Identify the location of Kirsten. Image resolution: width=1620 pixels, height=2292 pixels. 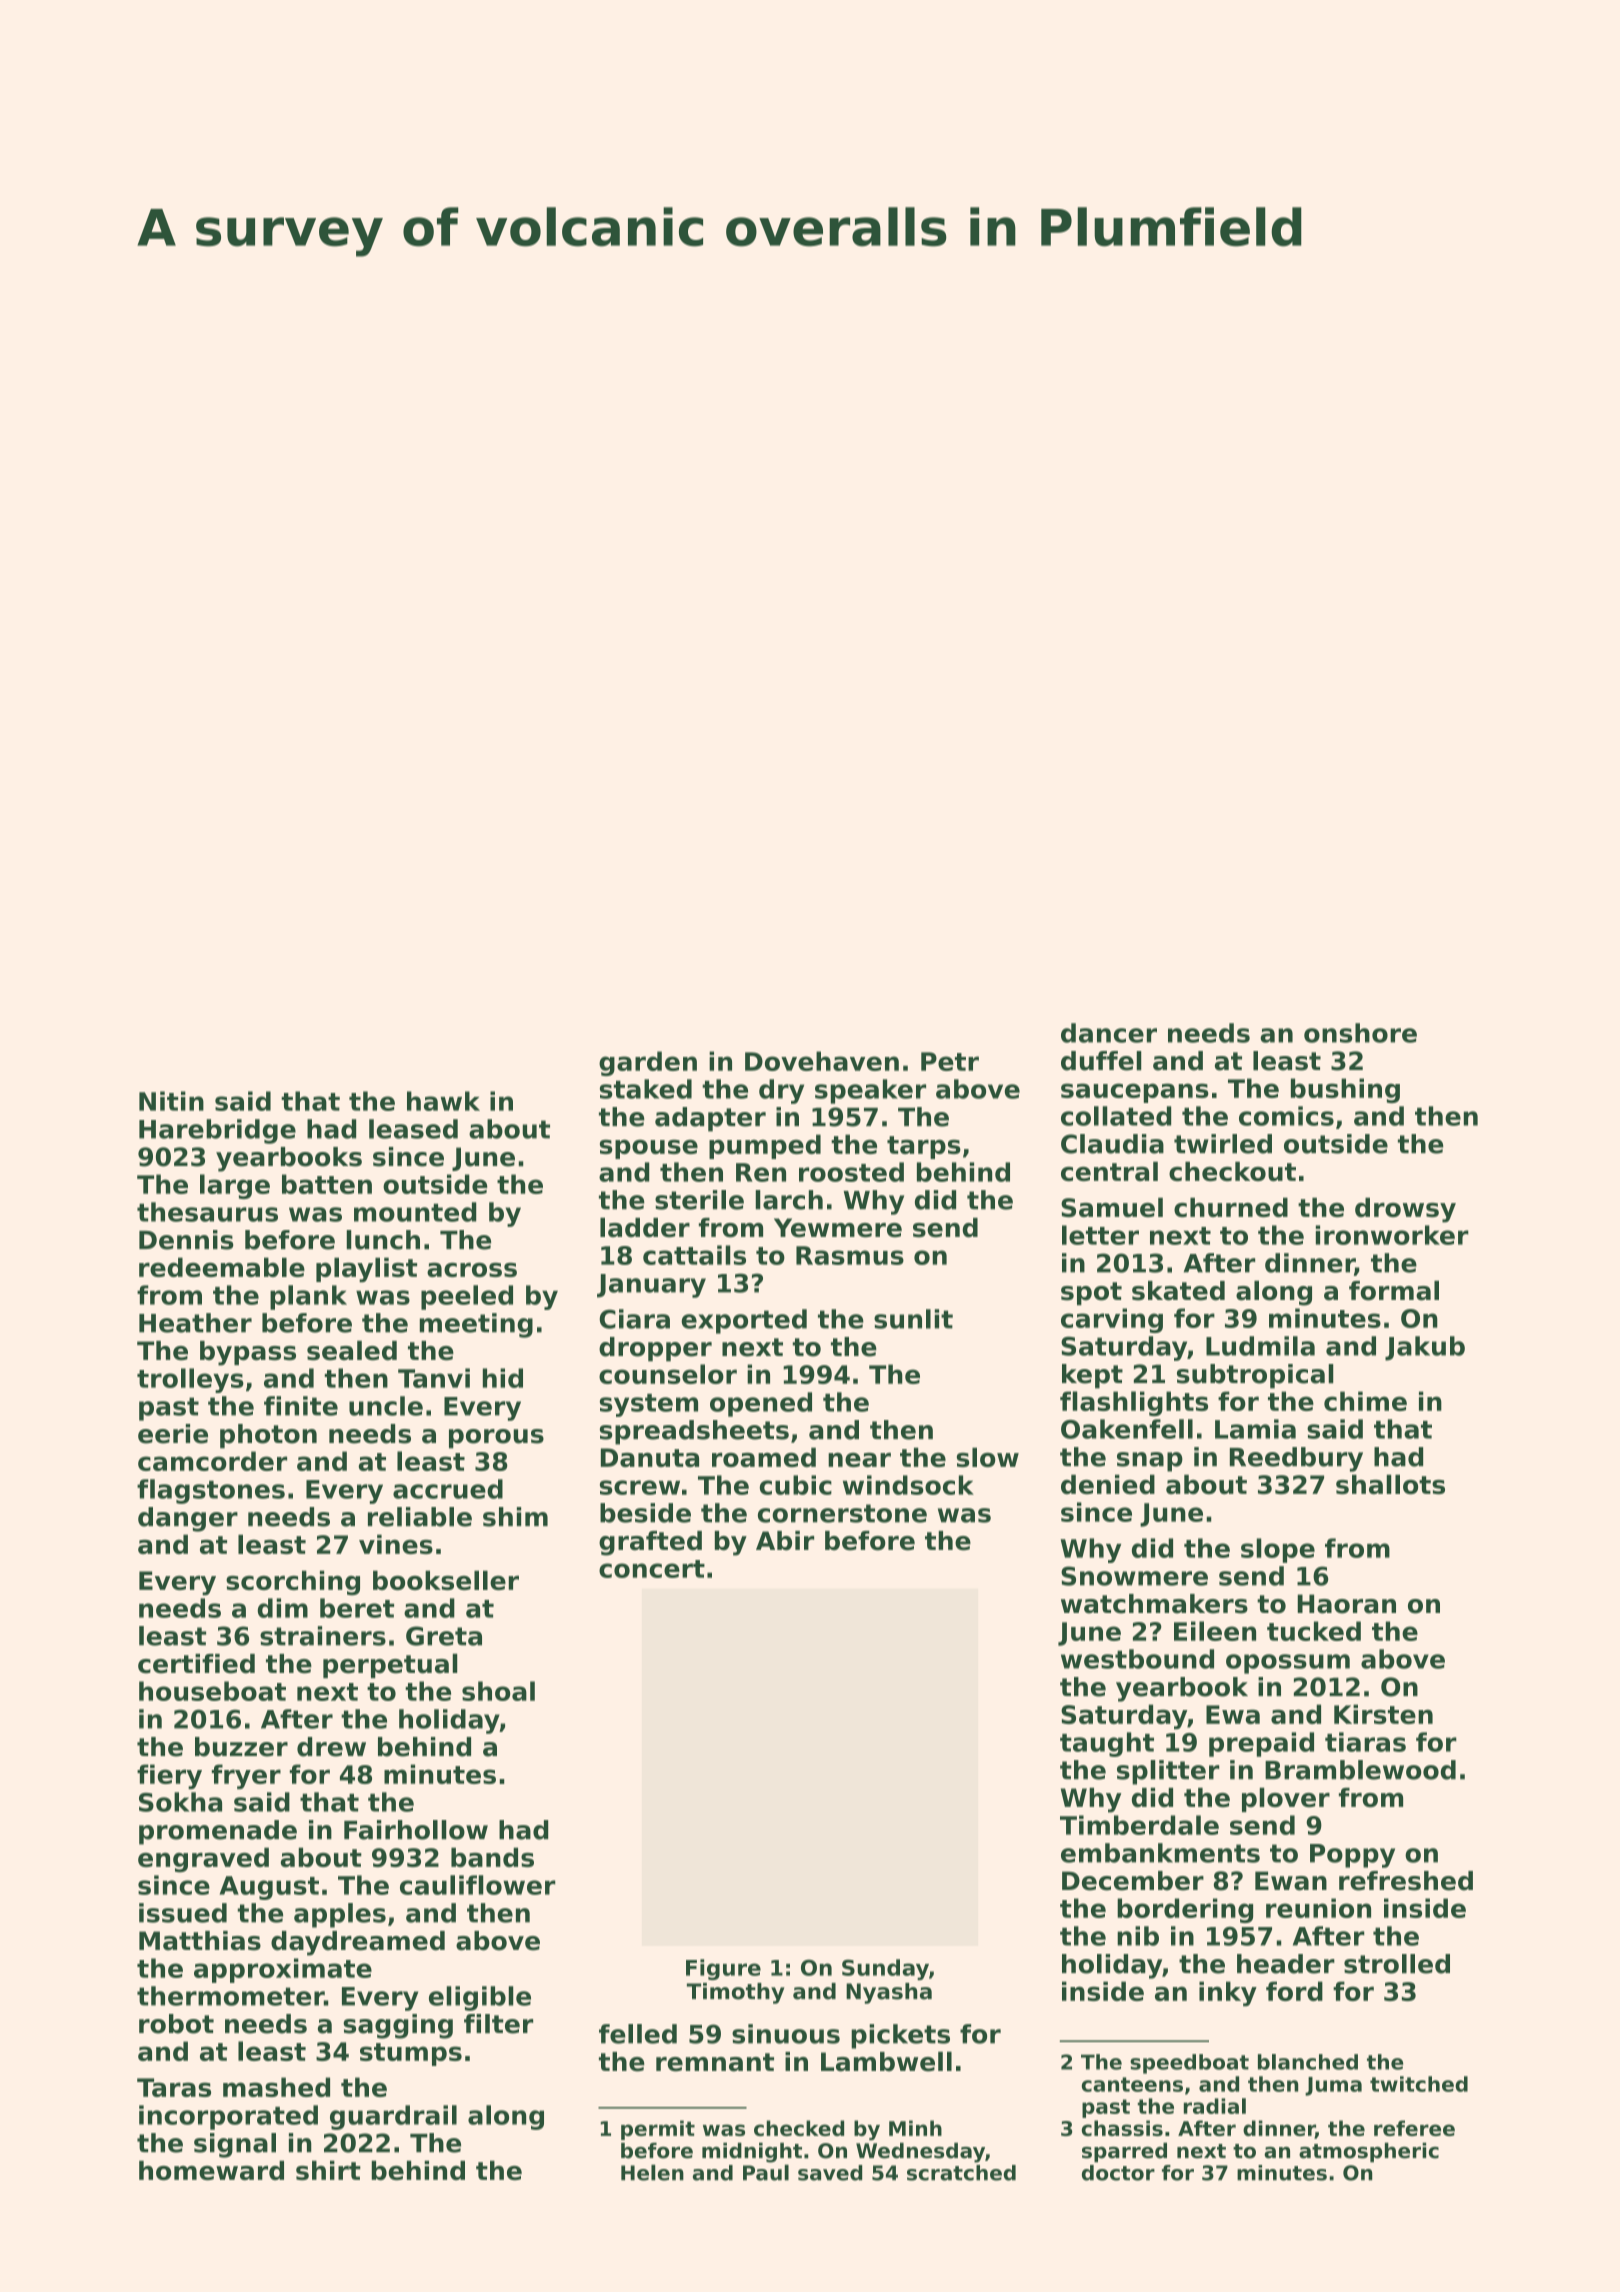
(1383, 1714).
